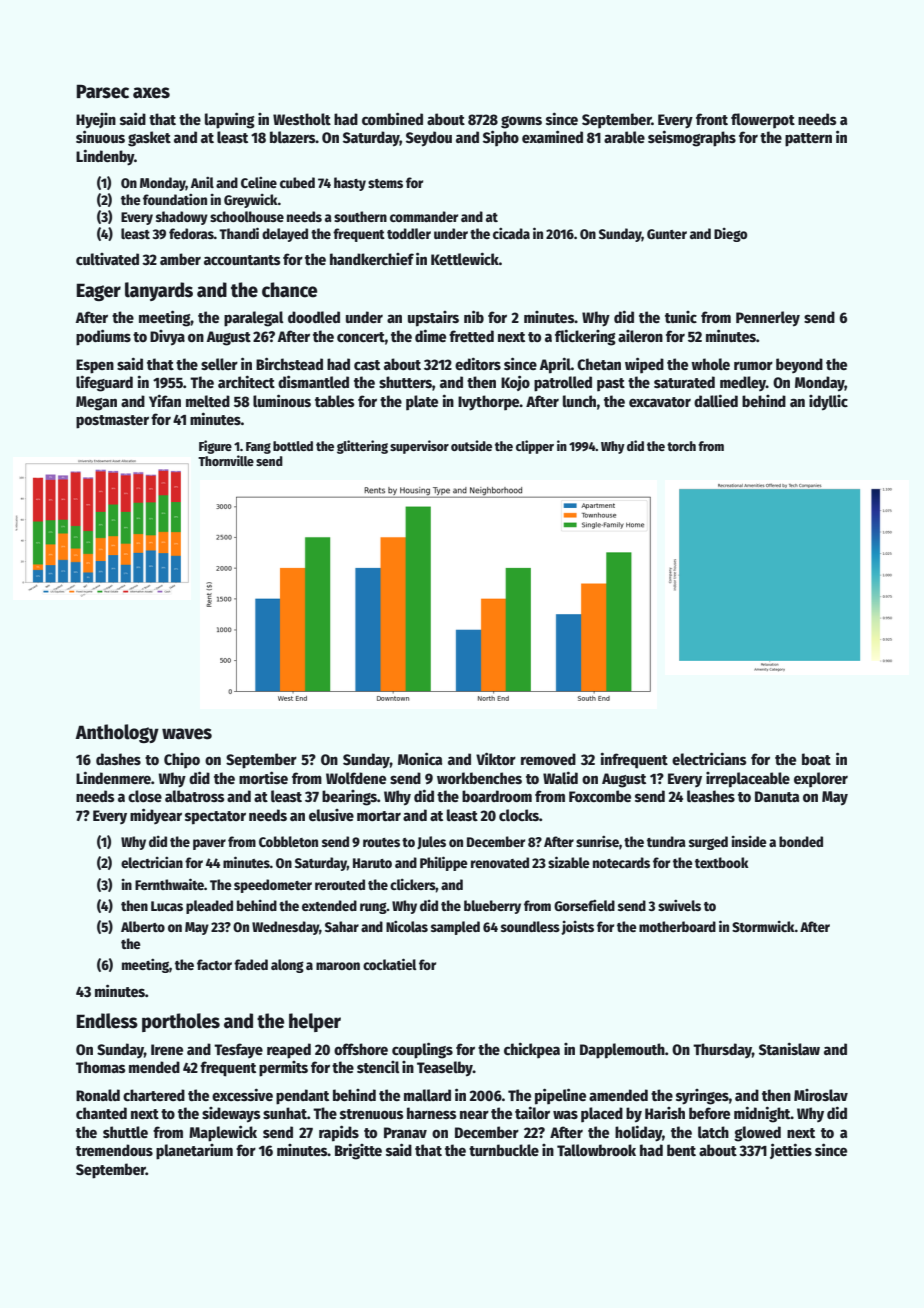 This screenshot has width=924, height=1308. Describe the element at coordinates (219, 364) in the screenshot. I see `seller` at that location.
